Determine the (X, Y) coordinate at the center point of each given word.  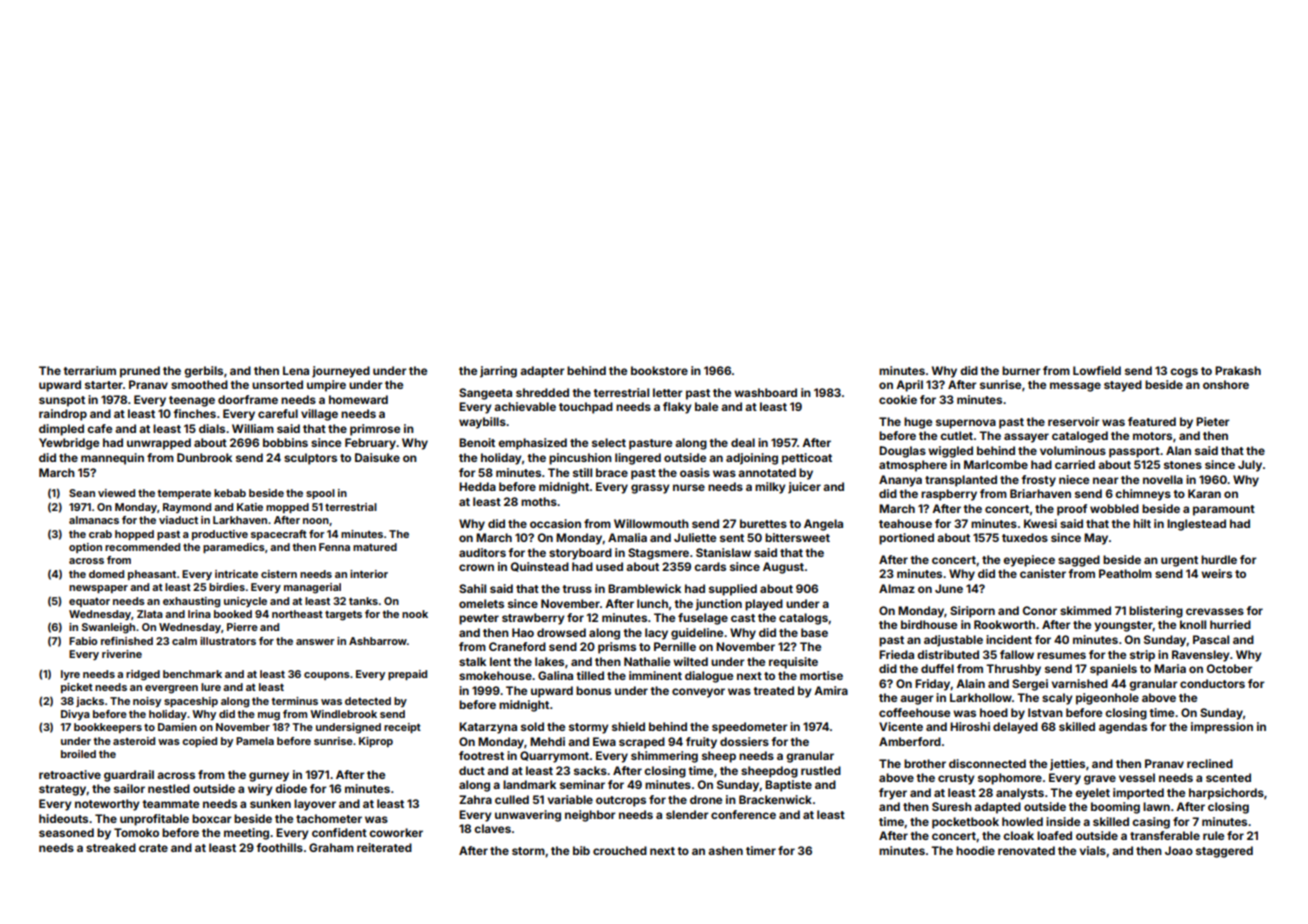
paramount (1224, 510)
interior (369, 574)
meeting (246, 834)
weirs (1216, 573)
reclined (1210, 763)
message (1075, 387)
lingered (638, 459)
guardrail (129, 776)
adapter (542, 372)
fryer (893, 794)
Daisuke (377, 457)
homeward (358, 399)
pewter (479, 619)
